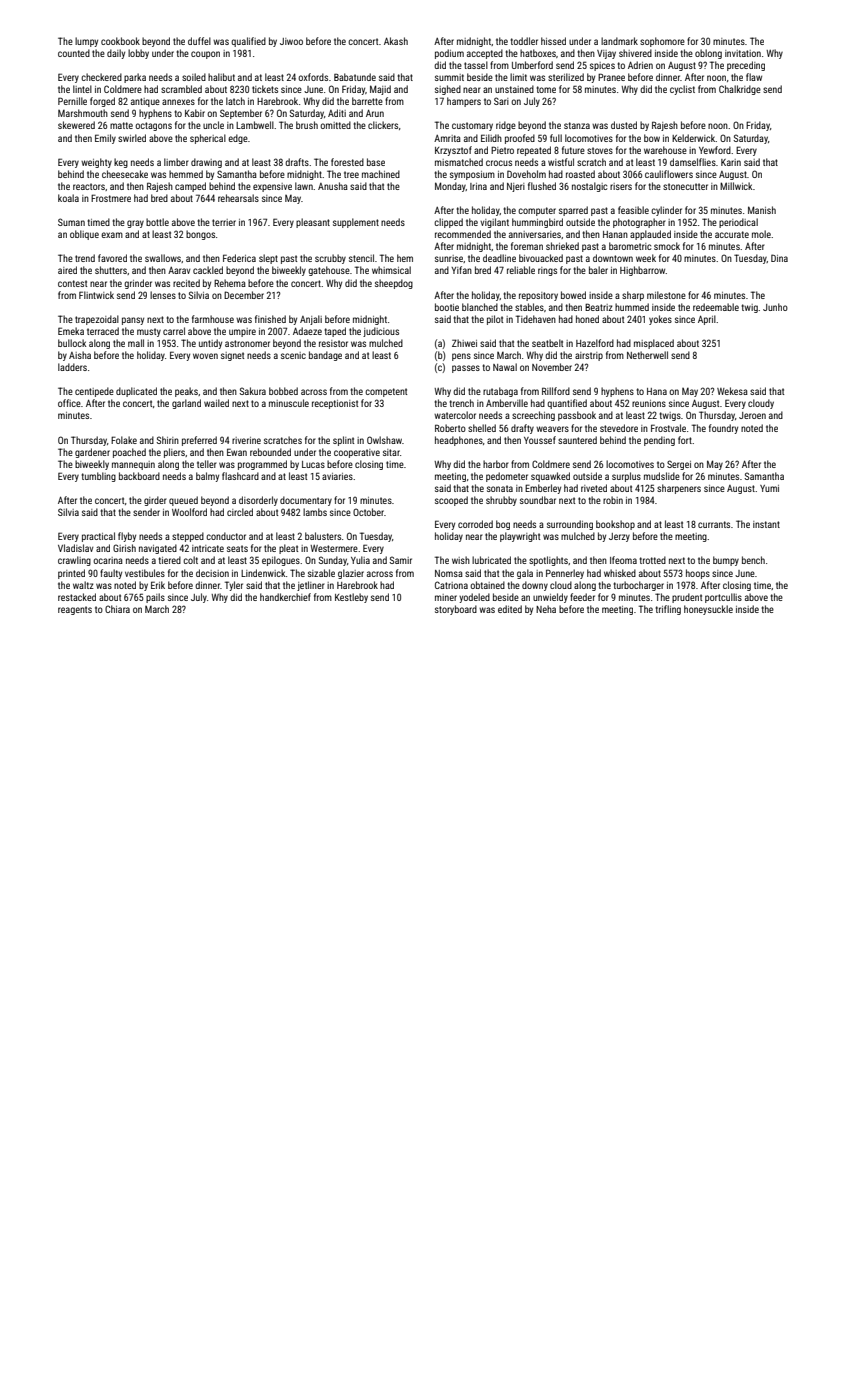 This screenshot has width=849, height=1400. I want to click on splint, so click(343, 441).
